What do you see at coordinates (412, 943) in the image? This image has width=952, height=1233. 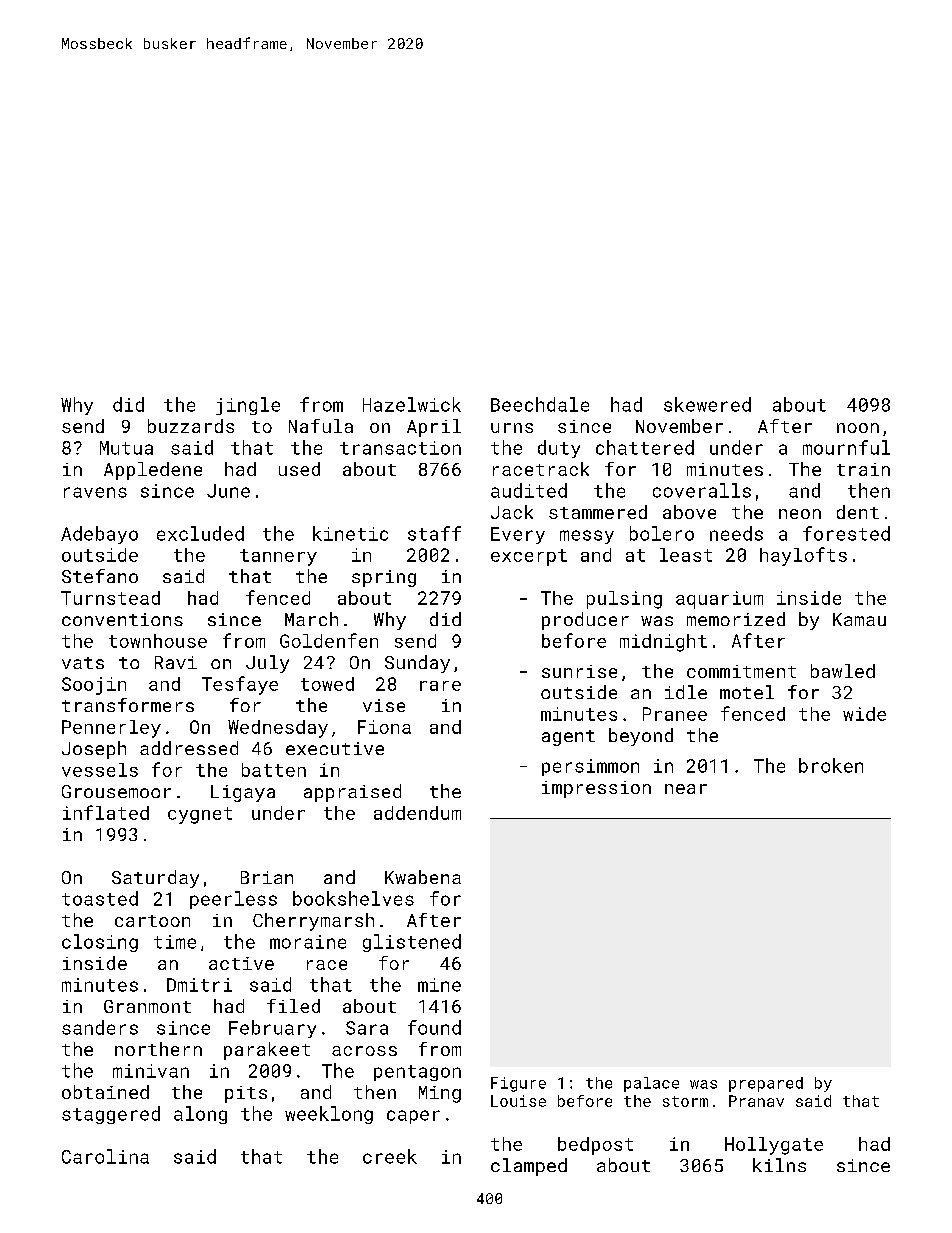 I see `glistened` at bounding box center [412, 943].
